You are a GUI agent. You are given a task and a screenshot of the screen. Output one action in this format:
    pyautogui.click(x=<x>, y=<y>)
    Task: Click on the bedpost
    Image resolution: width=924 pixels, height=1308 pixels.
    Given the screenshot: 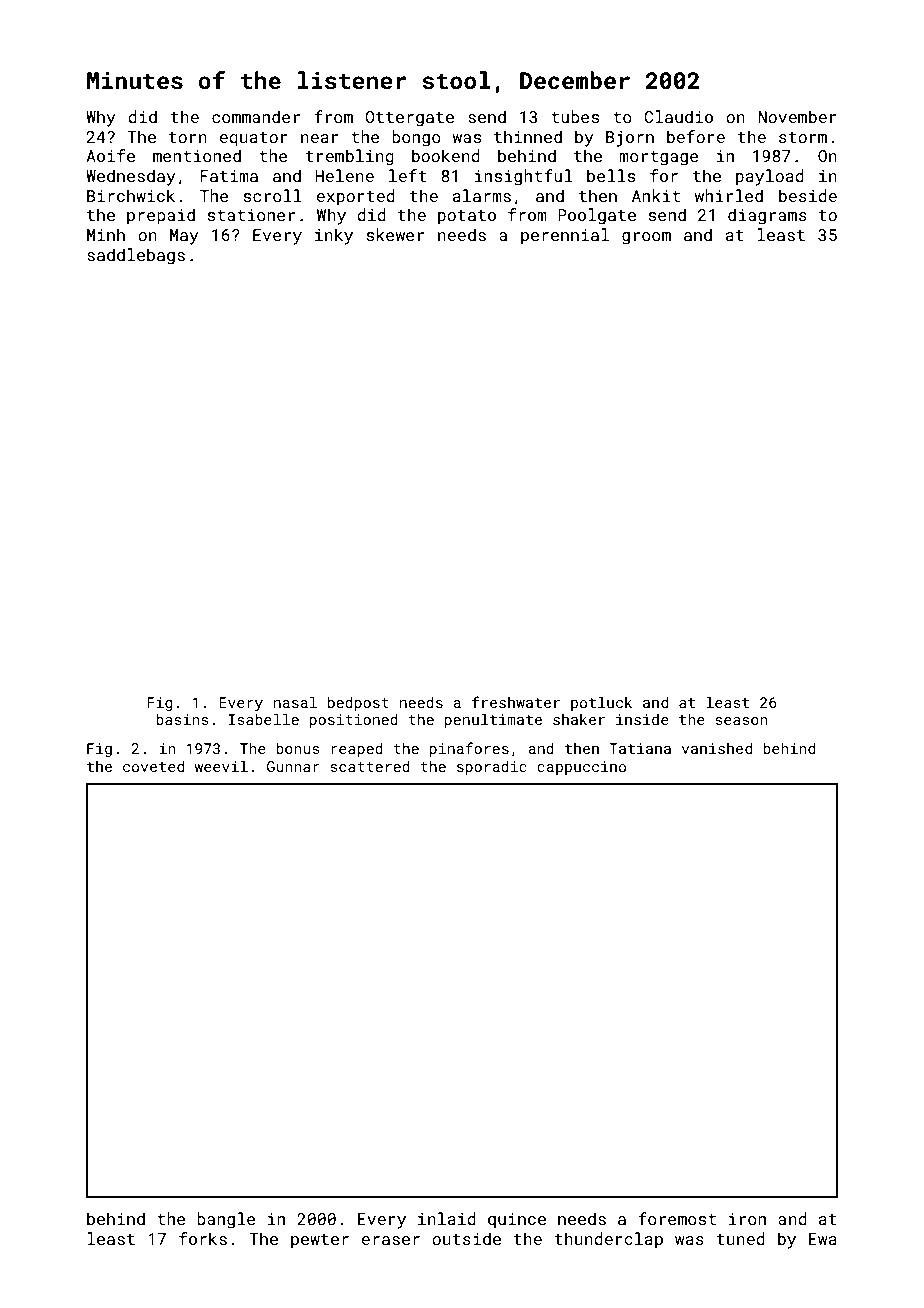 What is the action you would take?
    pyautogui.click(x=358, y=703)
